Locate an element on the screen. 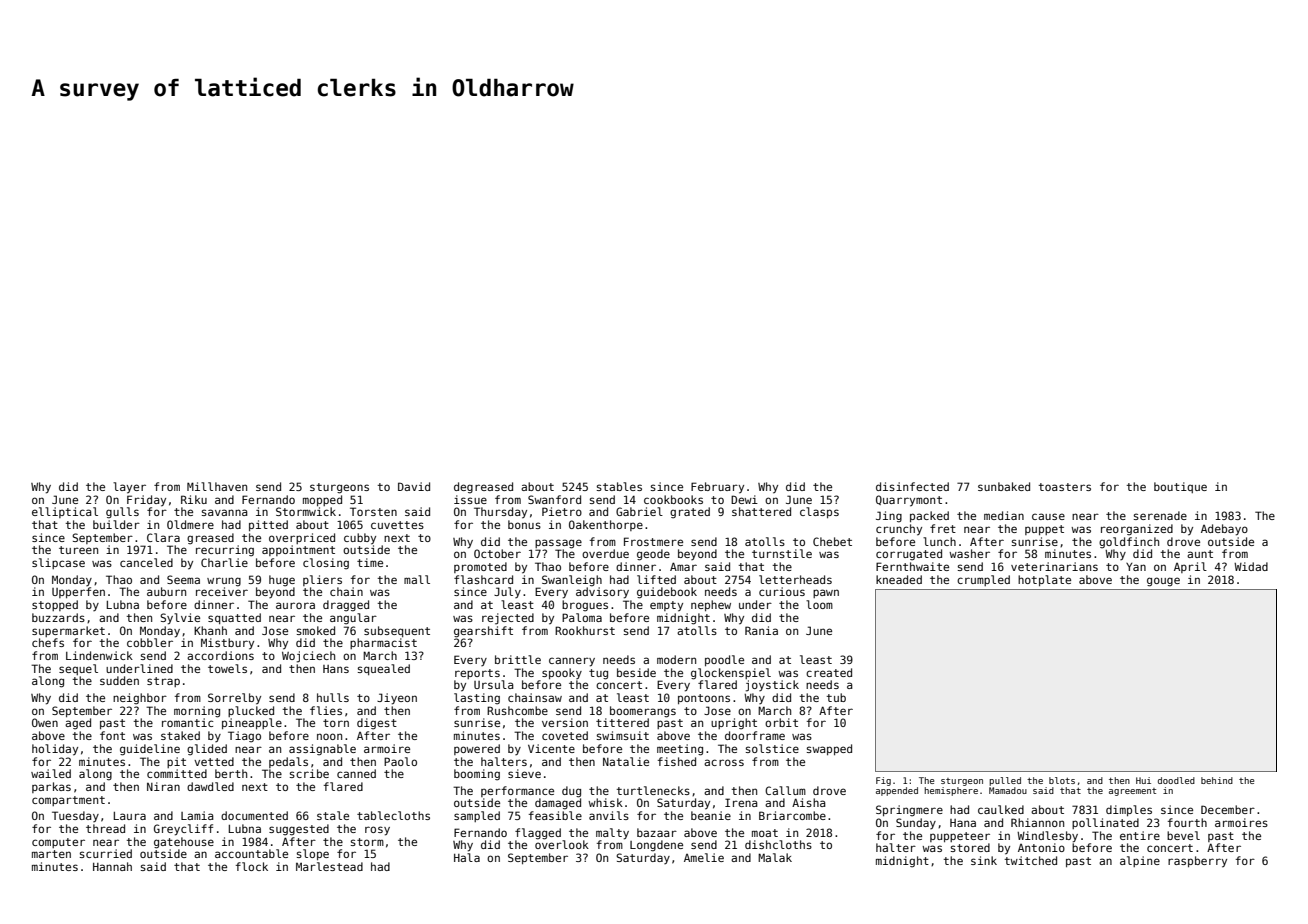  layer is located at coordinates (129, 488).
